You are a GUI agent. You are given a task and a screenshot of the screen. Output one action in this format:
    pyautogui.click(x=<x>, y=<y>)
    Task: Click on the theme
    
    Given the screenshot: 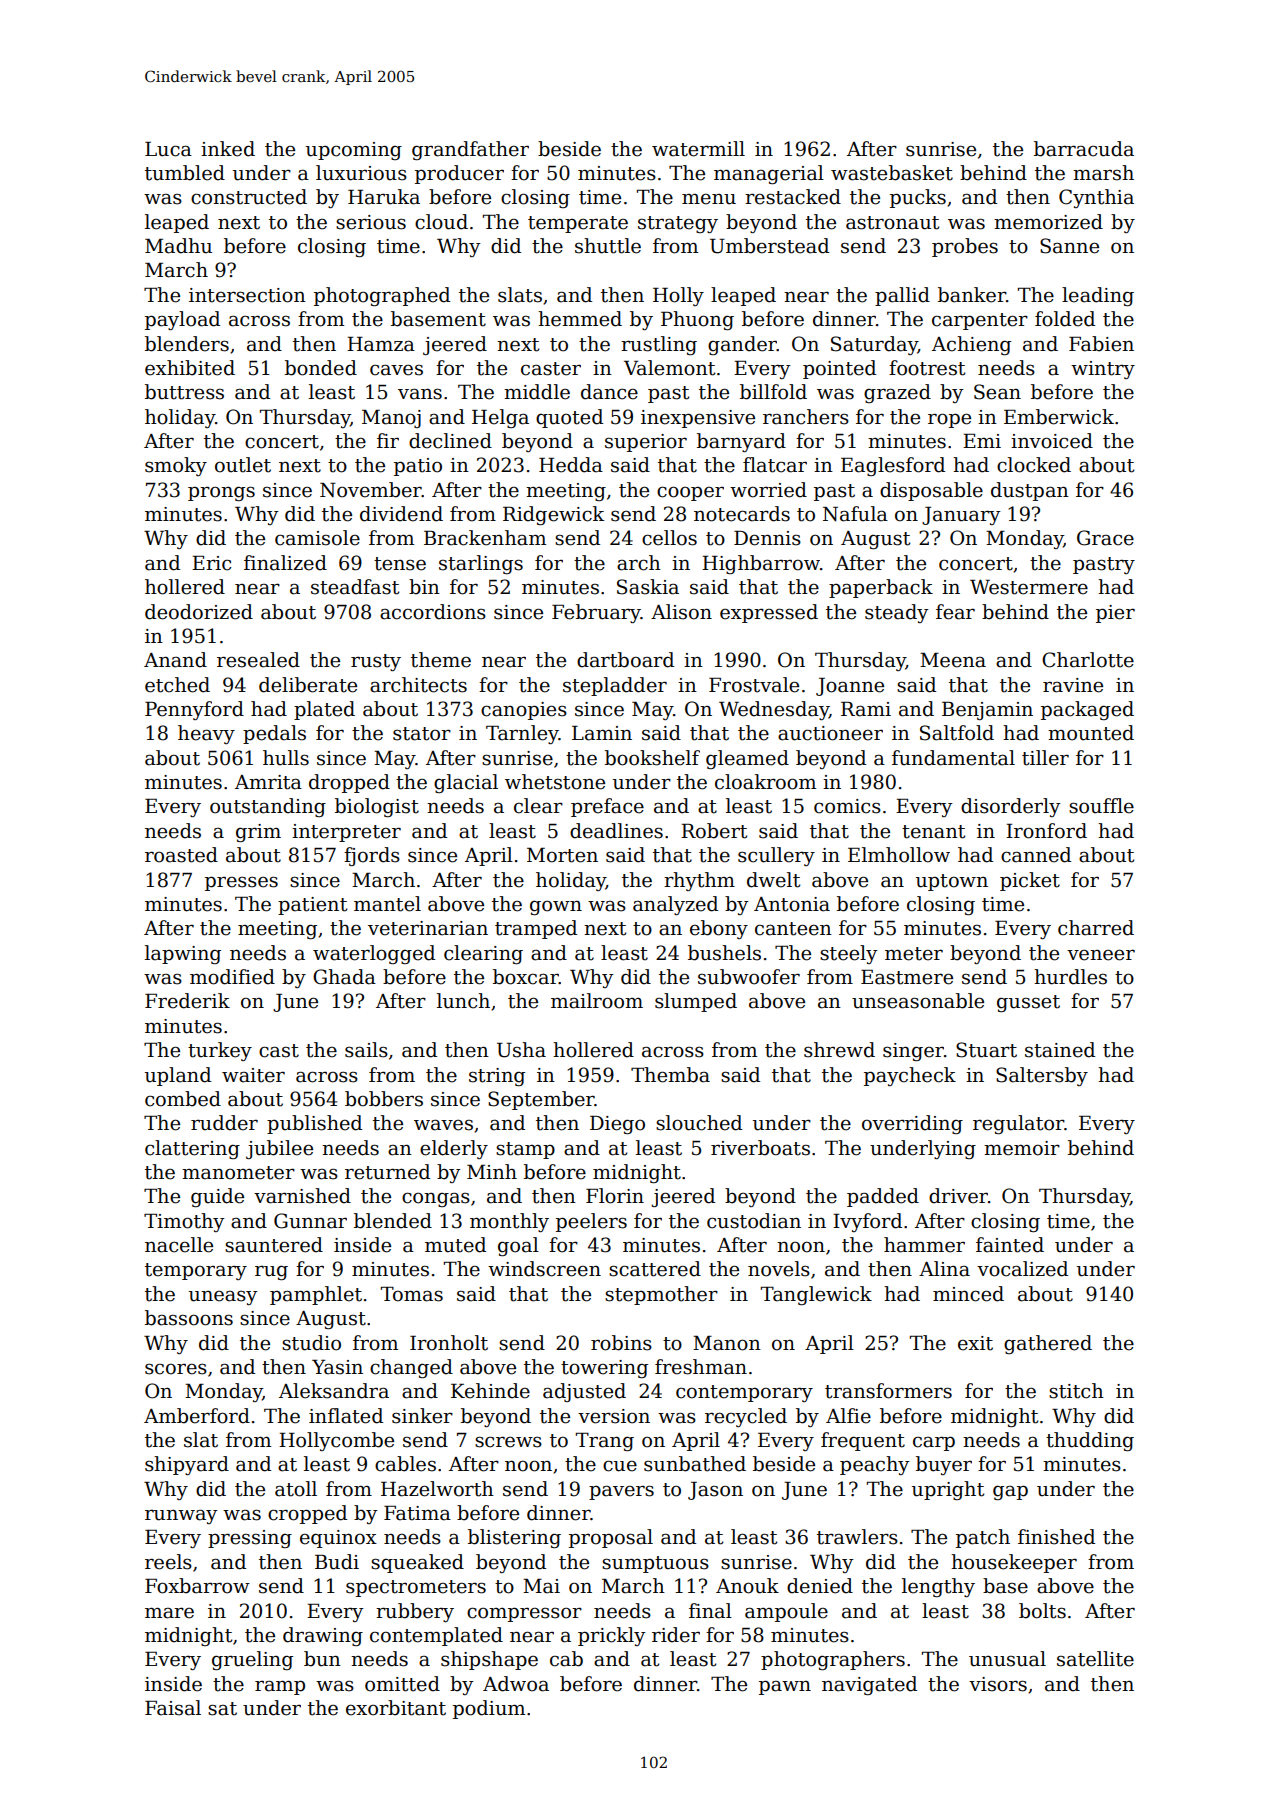 What is the action you would take?
    pyautogui.click(x=441, y=660)
